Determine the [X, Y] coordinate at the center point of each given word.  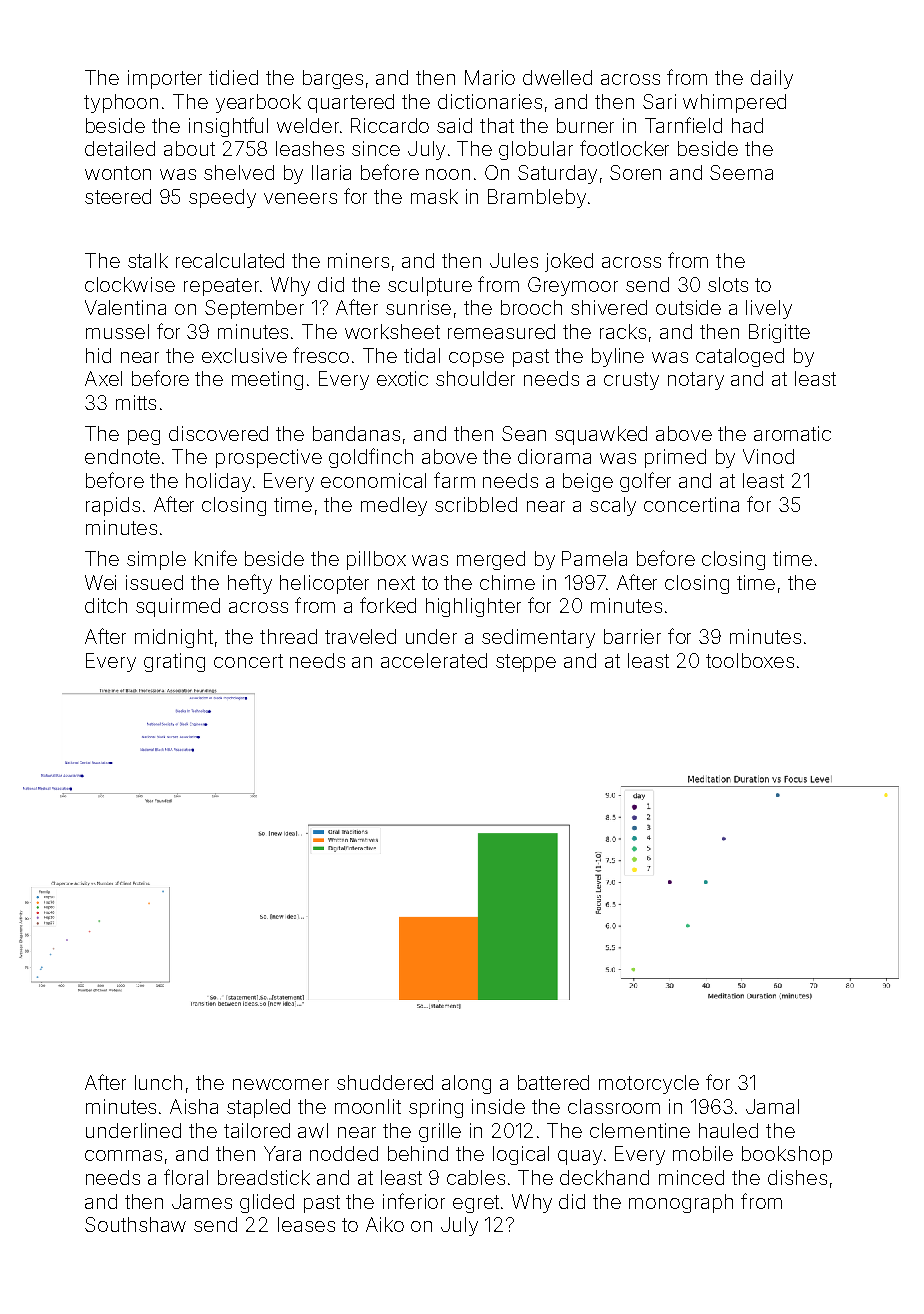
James [202, 1201]
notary [696, 381]
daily [772, 79]
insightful [228, 127]
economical [373, 480]
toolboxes [750, 660]
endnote [122, 456]
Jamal [772, 1106]
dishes [797, 1177]
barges [333, 79]
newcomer [281, 1084]
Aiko [385, 1224]
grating [174, 662]
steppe [526, 663]
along [466, 1084]
